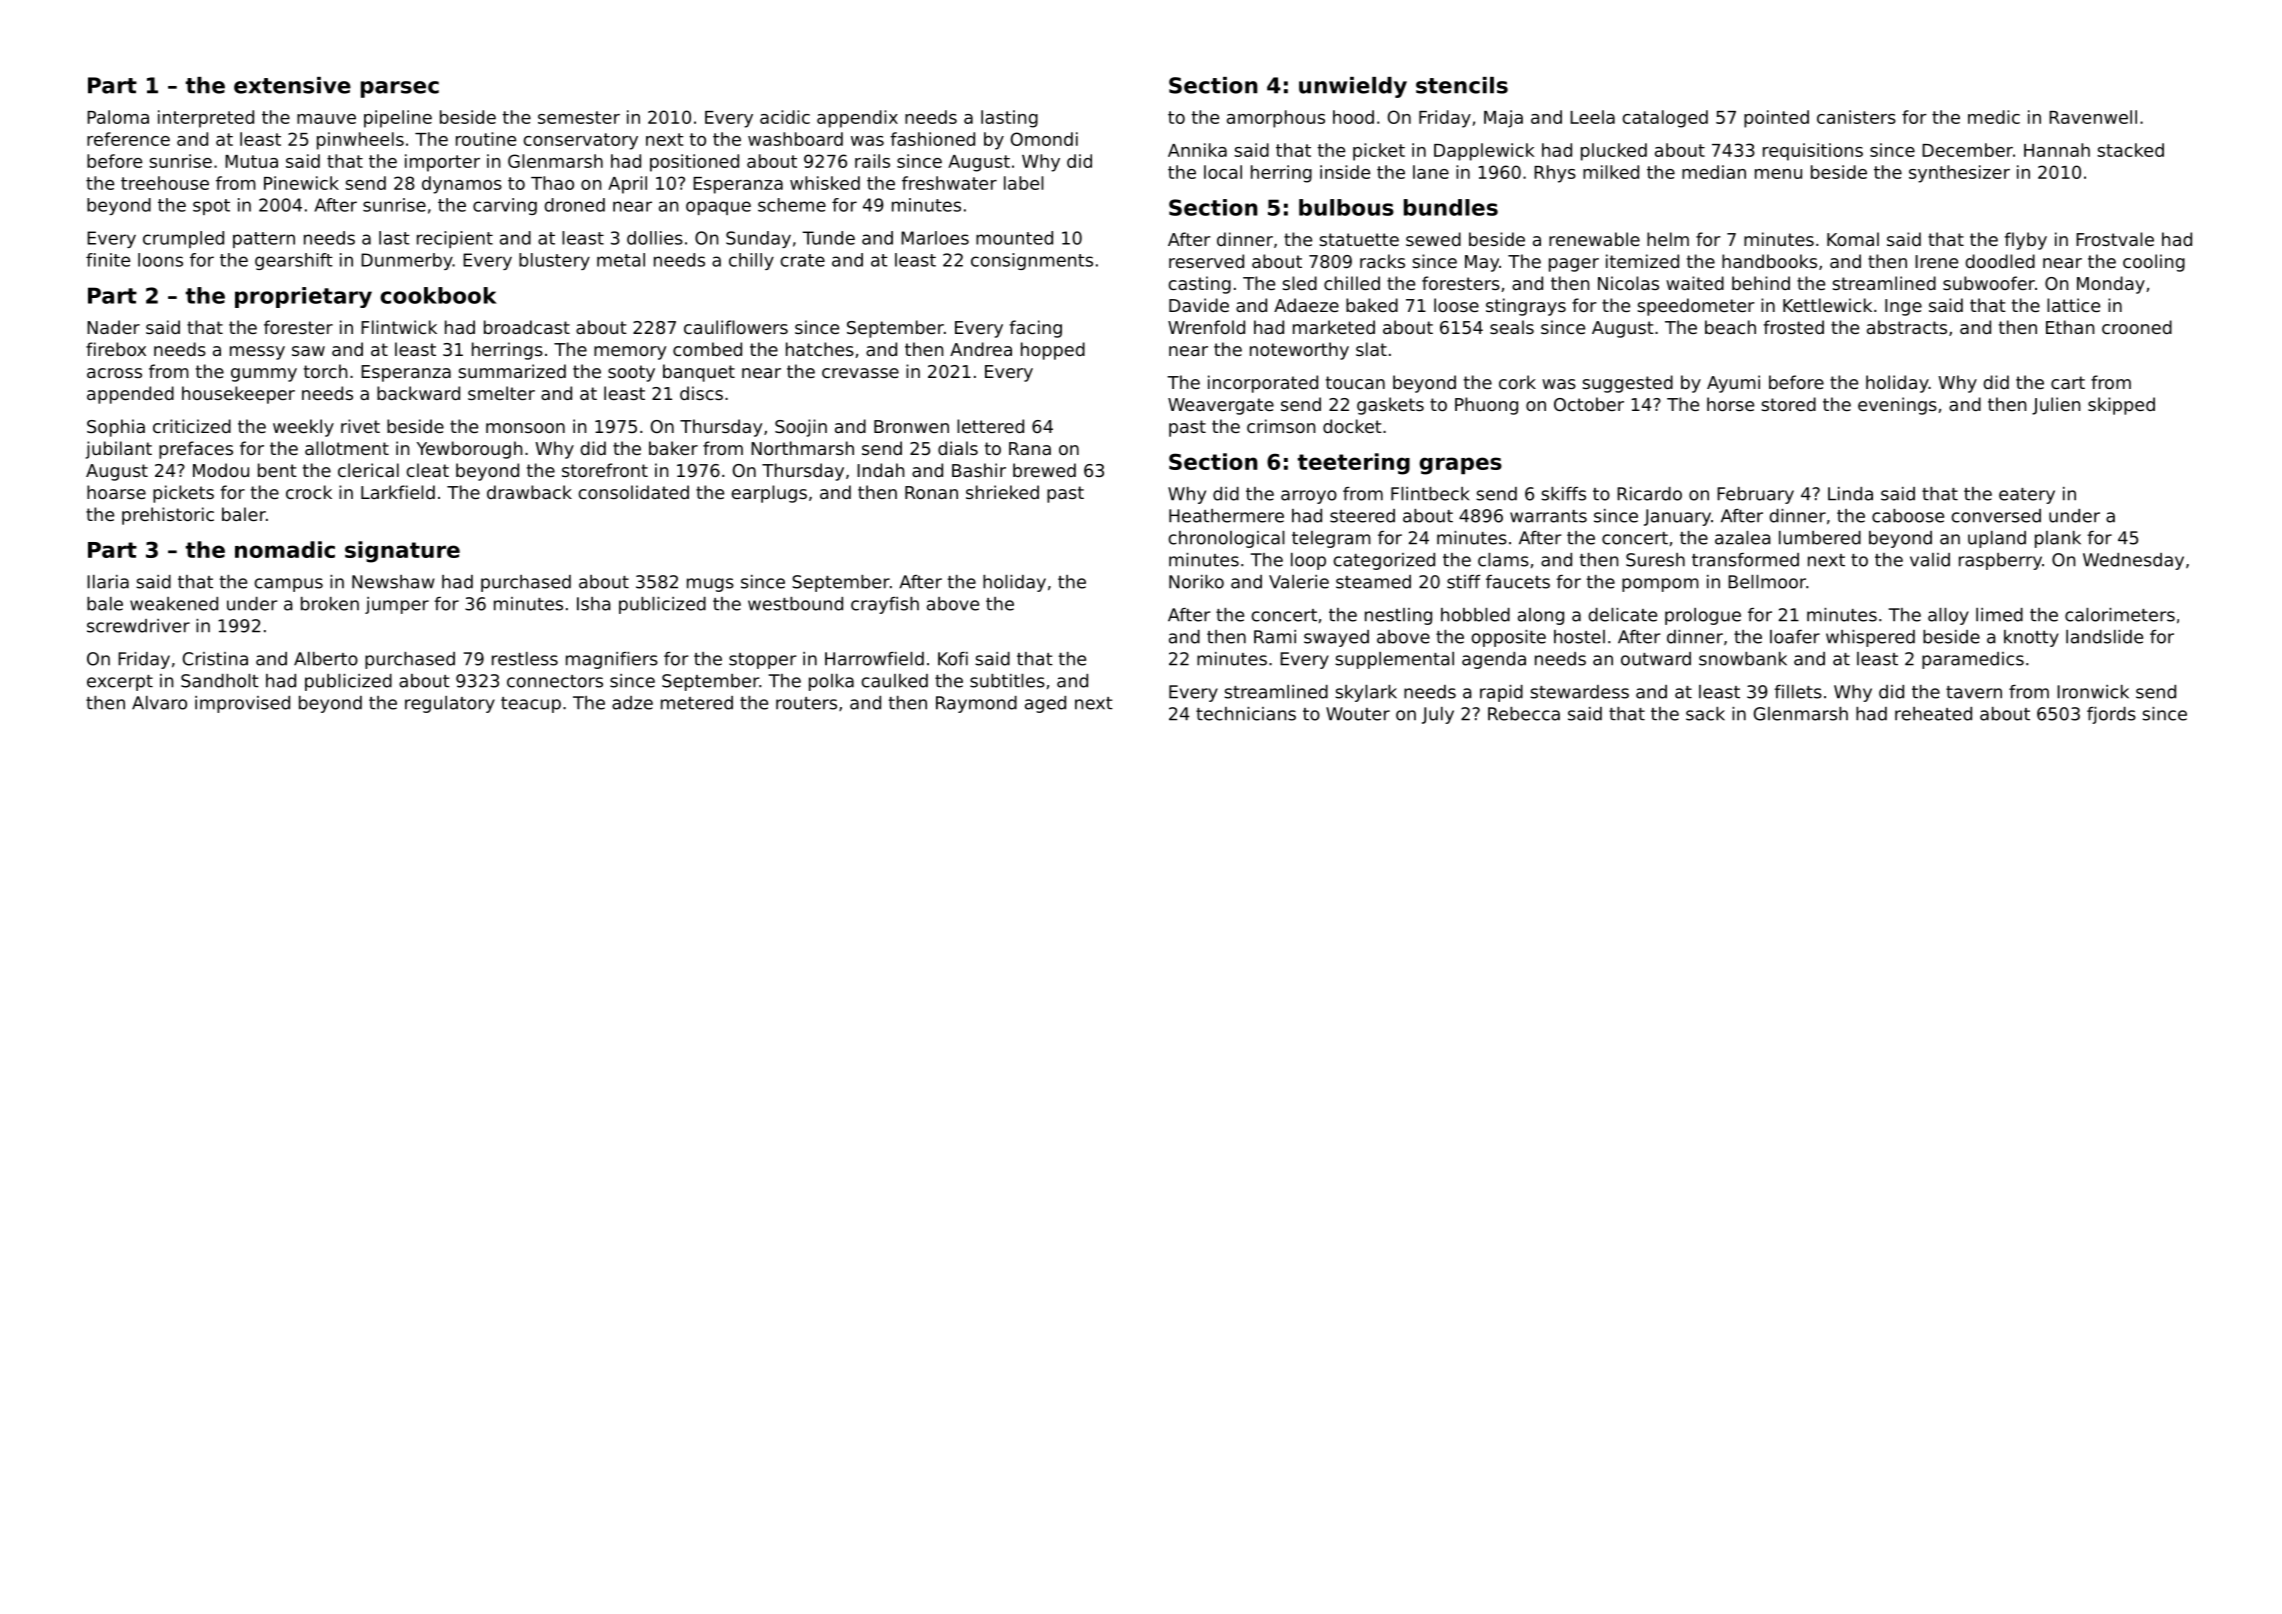 This page has width=2282, height=1614. What do you see at coordinates (292, 85) in the page?
I see `extensive` at bounding box center [292, 85].
